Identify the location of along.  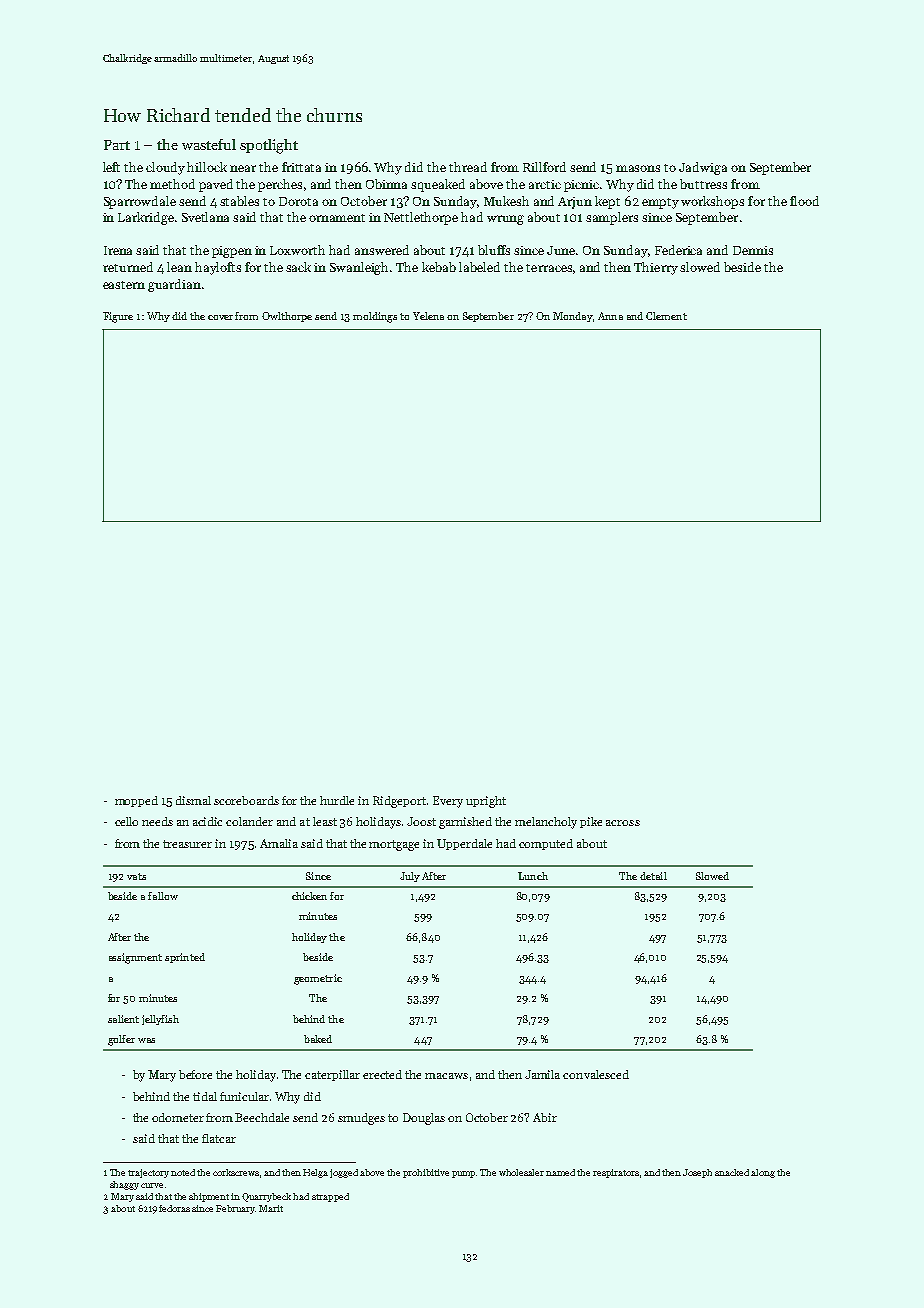
(763, 1173).
